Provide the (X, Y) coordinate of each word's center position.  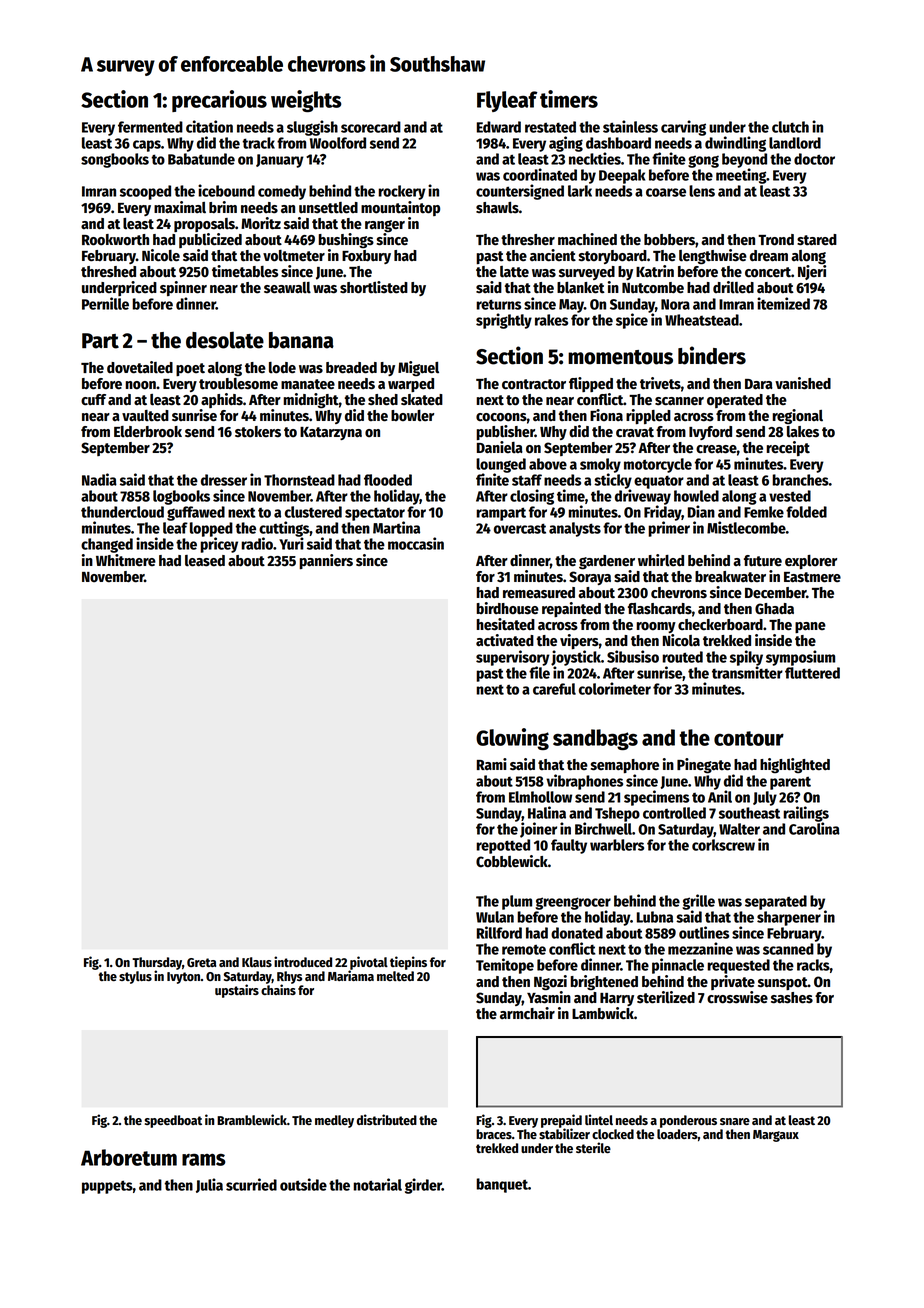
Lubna (655, 917)
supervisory (513, 658)
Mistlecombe (746, 527)
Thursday (157, 963)
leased (205, 561)
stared (817, 240)
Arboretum (129, 1157)
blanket (581, 288)
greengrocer (573, 903)
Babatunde (201, 159)
